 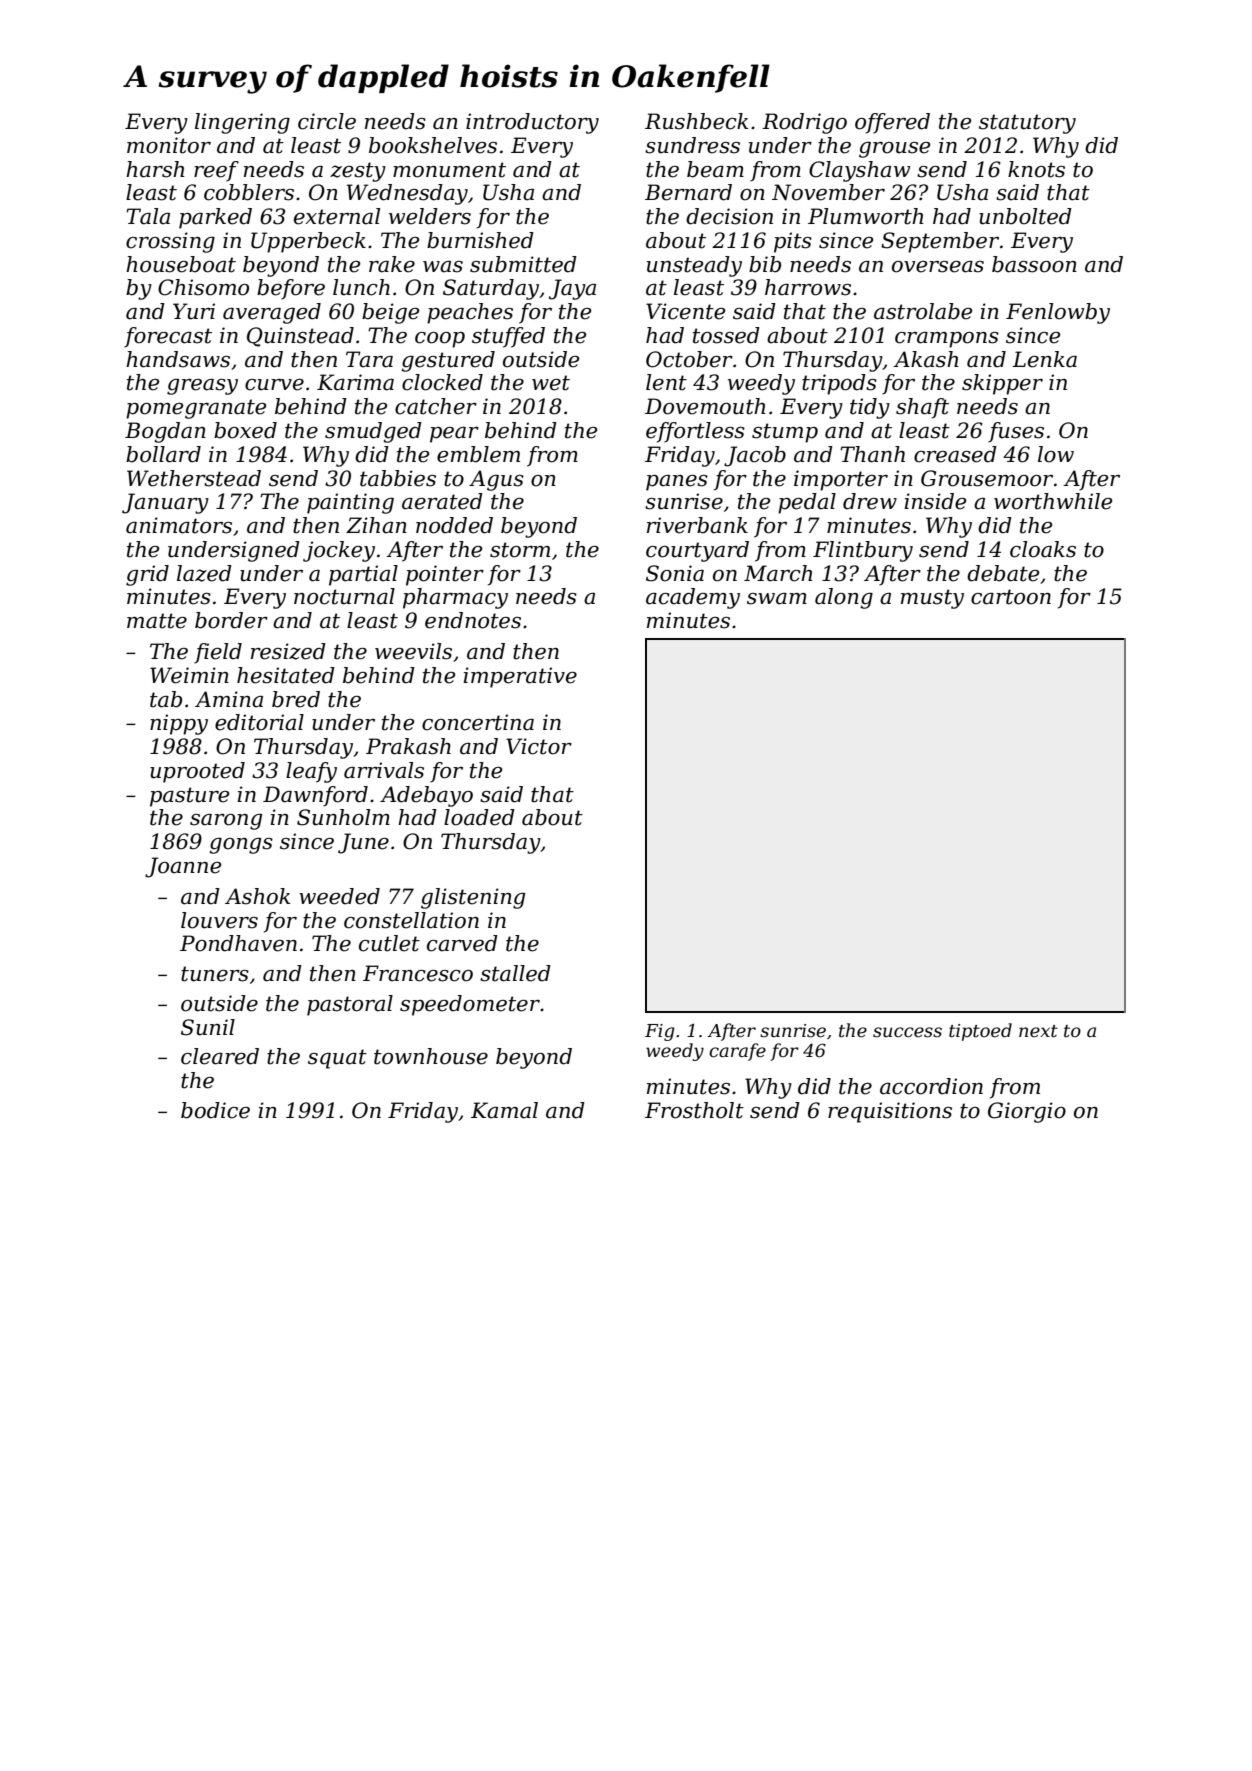 What do you see at coordinates (272, 313) in the screenshot?
I see `averaged` at bounding box center [272, 313].
